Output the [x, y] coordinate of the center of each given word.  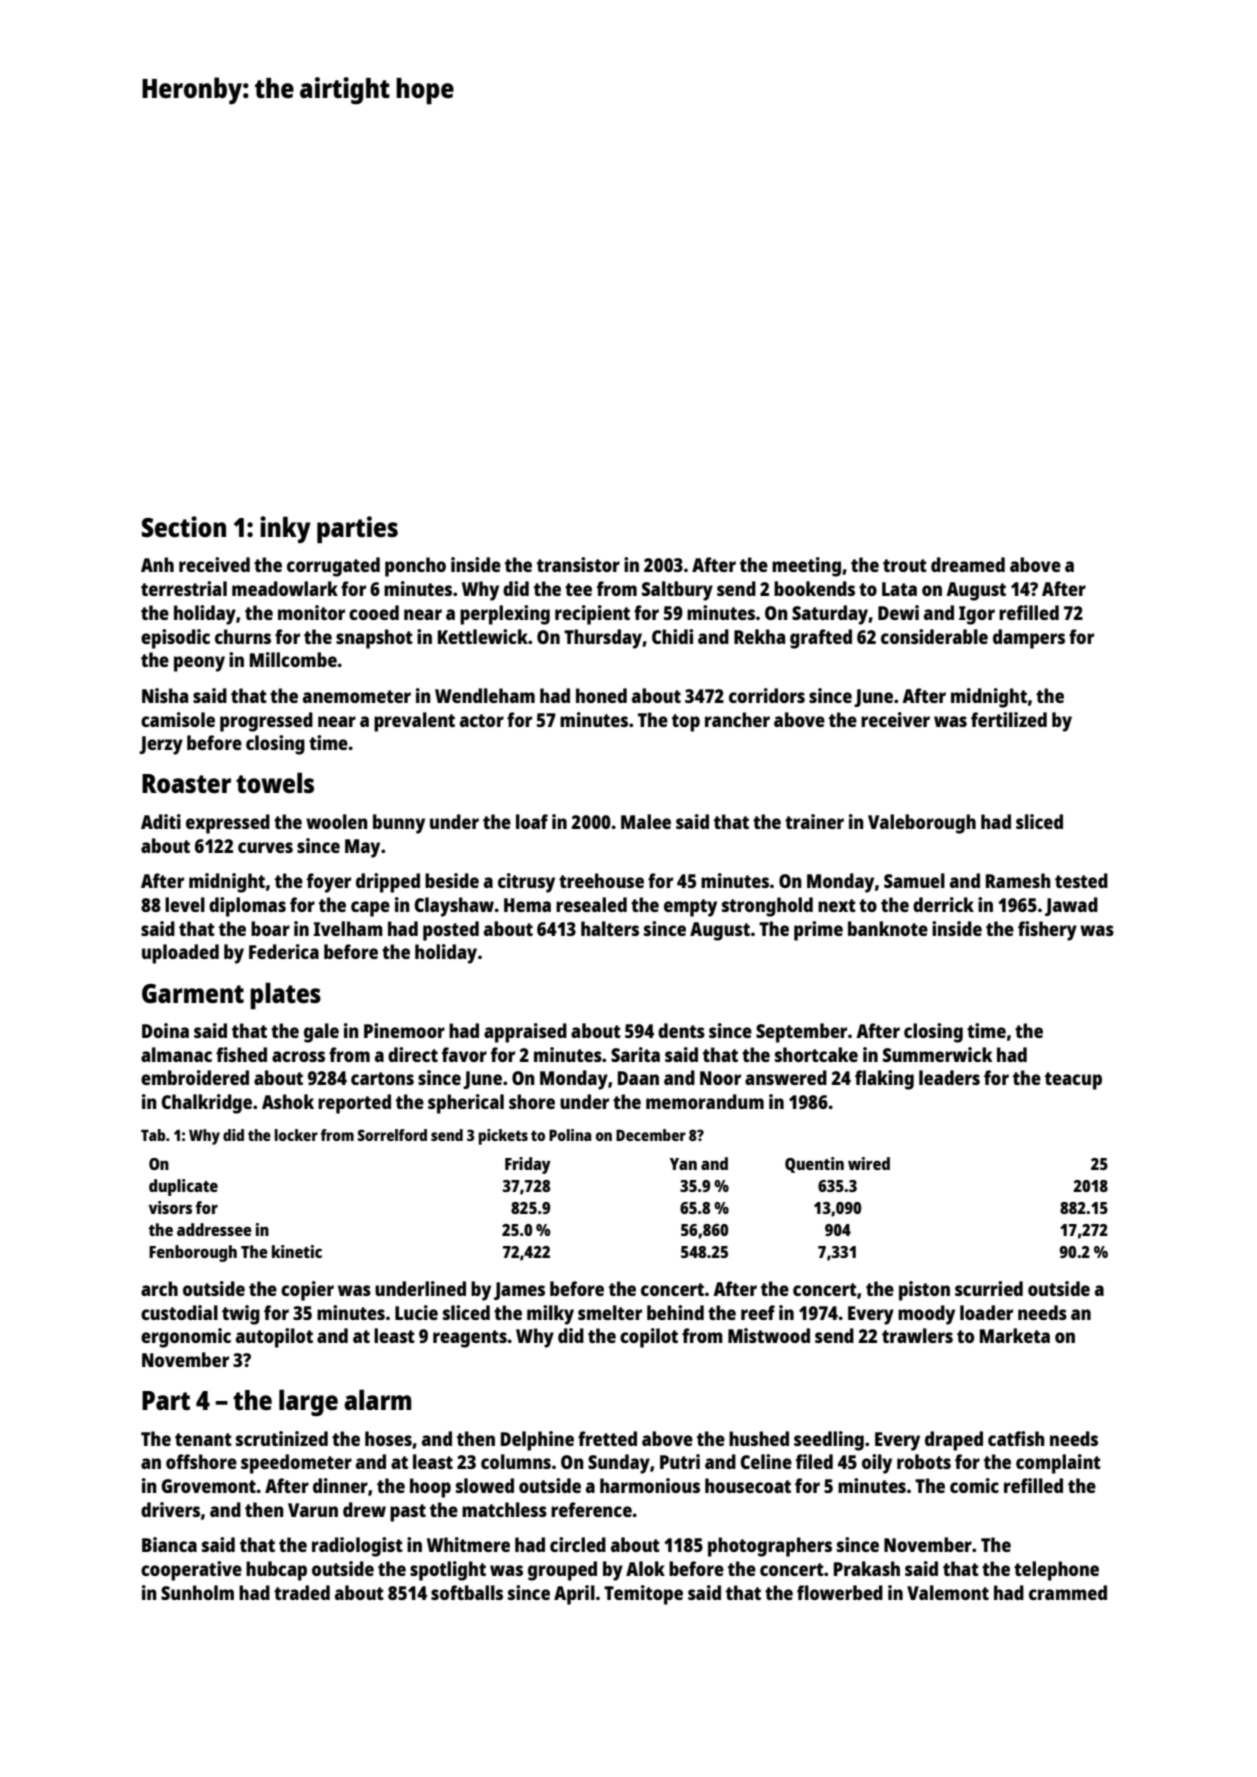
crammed [1068, 1592]
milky [550, 1315]
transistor [578, 564]
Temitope [643, 1595]
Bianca [169, 1544]
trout [905, 565]
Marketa [1015, 1335]
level [185, 904]
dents [681, 1030]
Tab [153, 1135]
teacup [1073, 1081]
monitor [311, 612]
